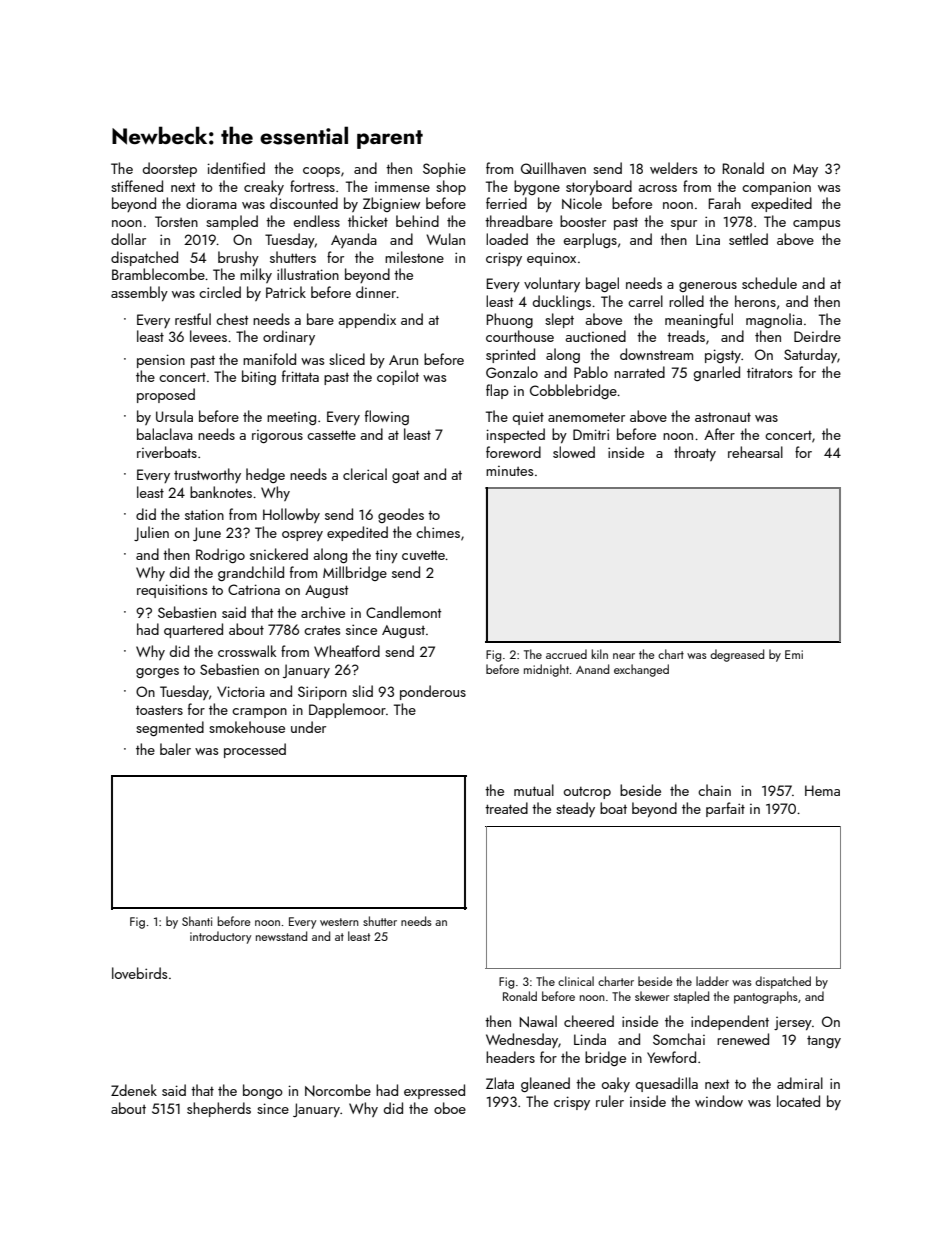  Describe the element at coordinates (172, 591) in the screenshot. I see `requisitions` at that location.
